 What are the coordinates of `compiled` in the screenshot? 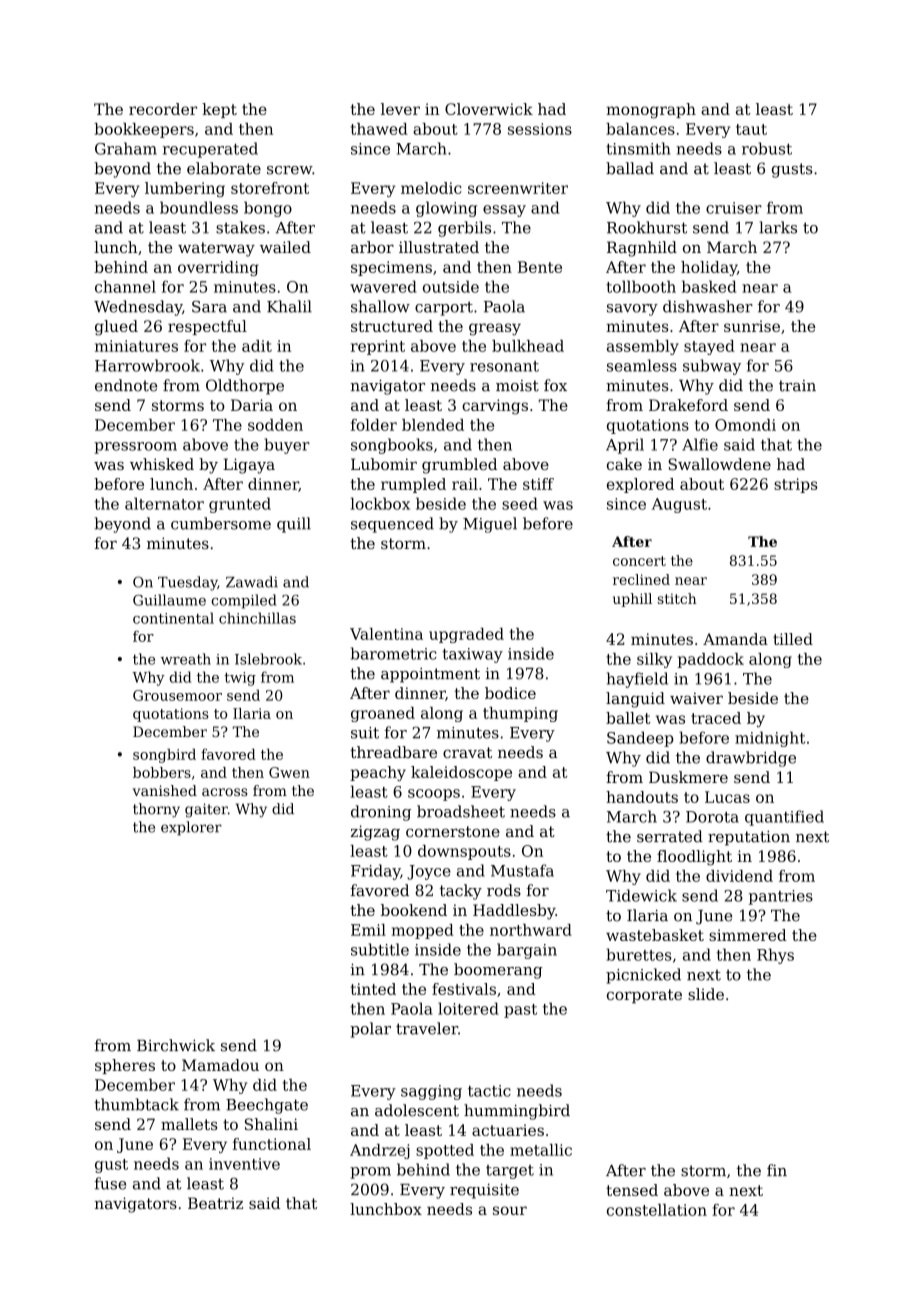 It's located at (243, 601).
